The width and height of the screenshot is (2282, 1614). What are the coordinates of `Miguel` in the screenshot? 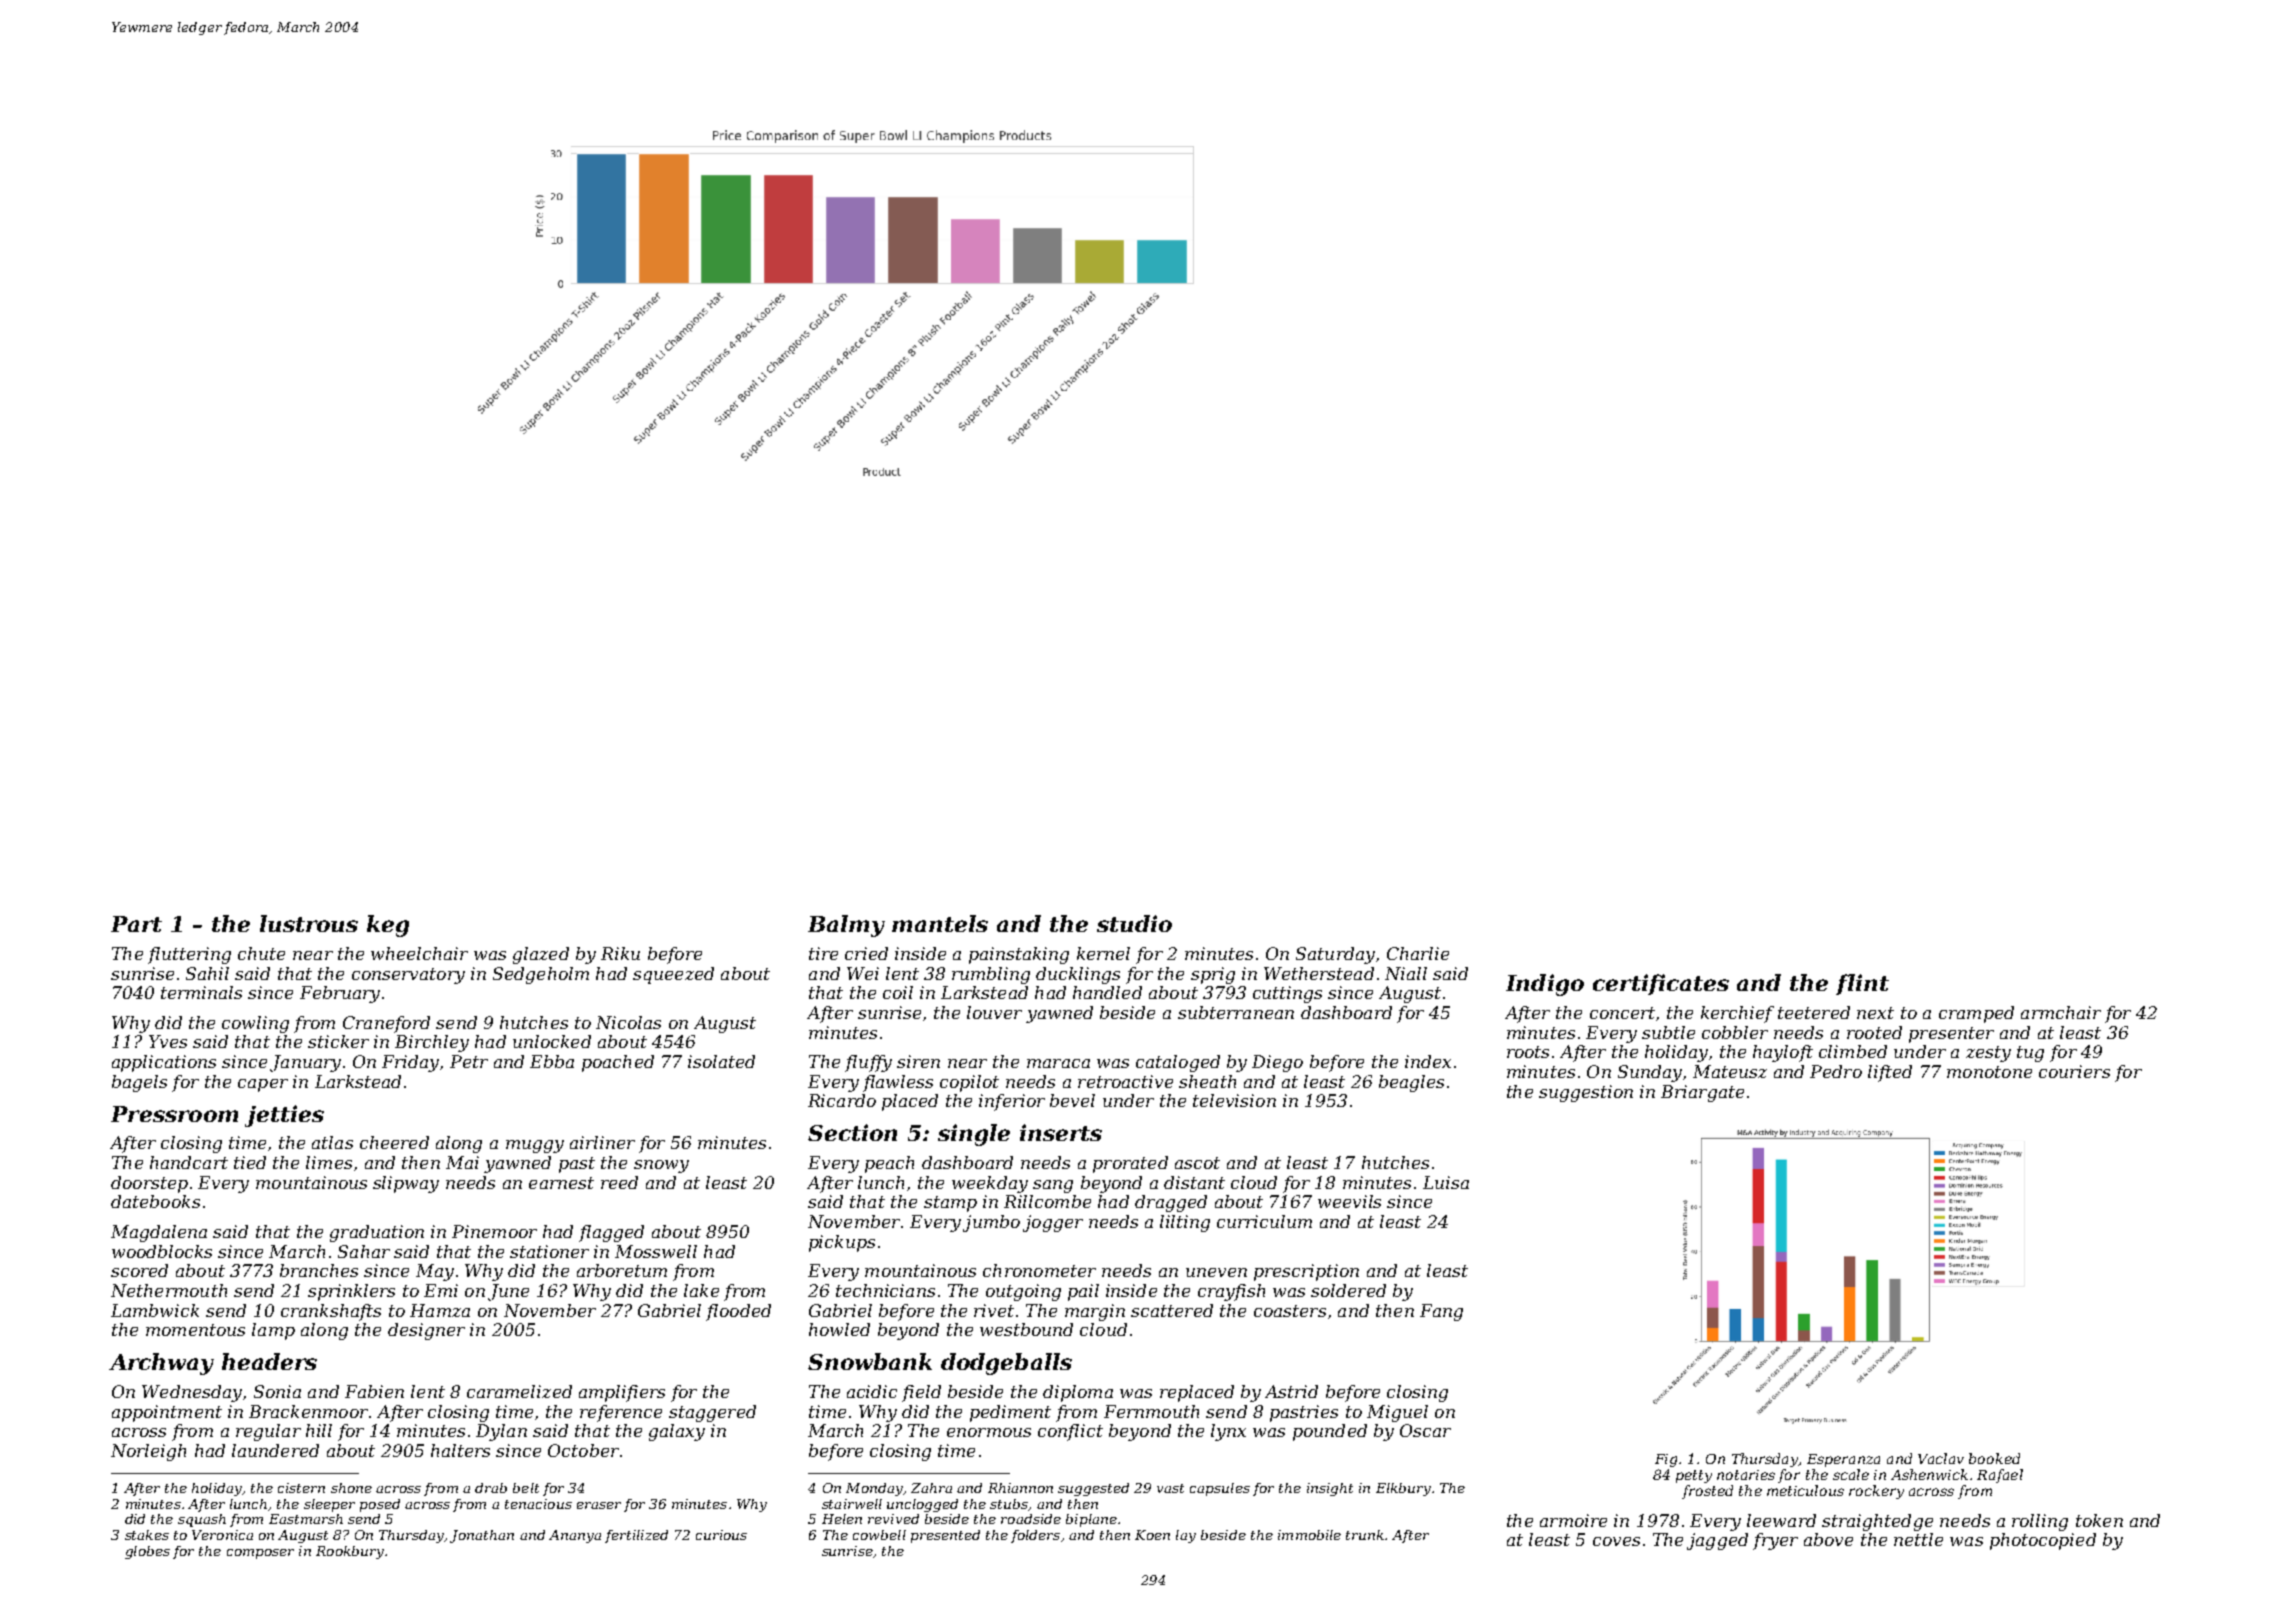 It's located at (1397, 1413).
